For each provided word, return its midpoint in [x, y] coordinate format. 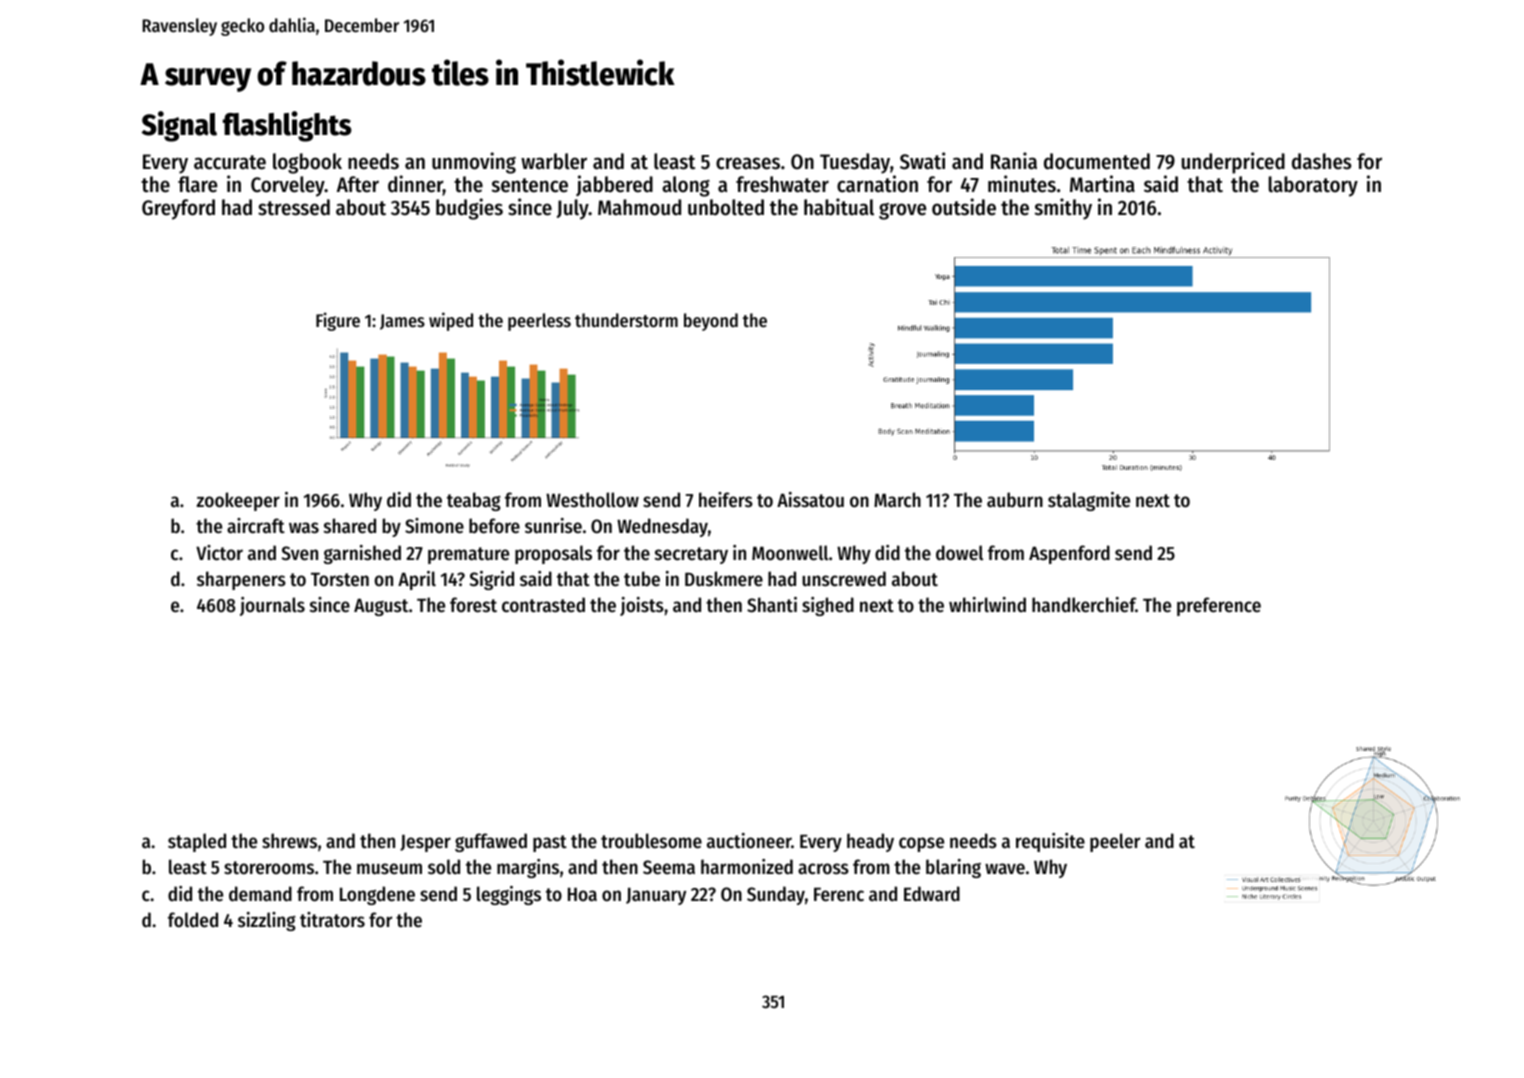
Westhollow [592, 500]
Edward [932, 894]
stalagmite [1089, 501]
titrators [332, 920]
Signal [179, 126]
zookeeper [238, 501]
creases [748, 163]
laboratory [1313, 186]
